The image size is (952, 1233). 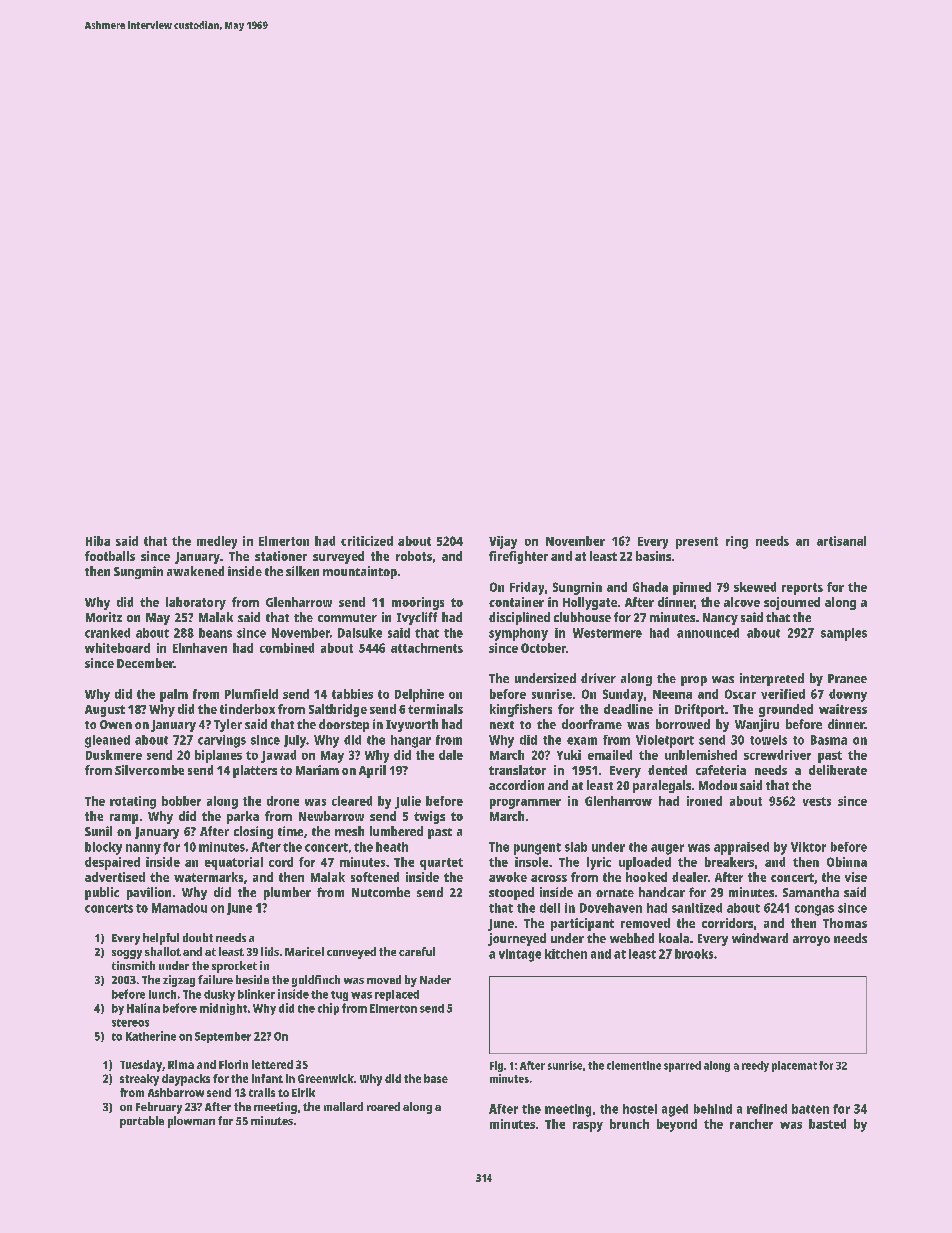 What do you see at coordinates (634, 1065) in the screenshot?
I see `clementine` at bounding box center [634, 1065].
